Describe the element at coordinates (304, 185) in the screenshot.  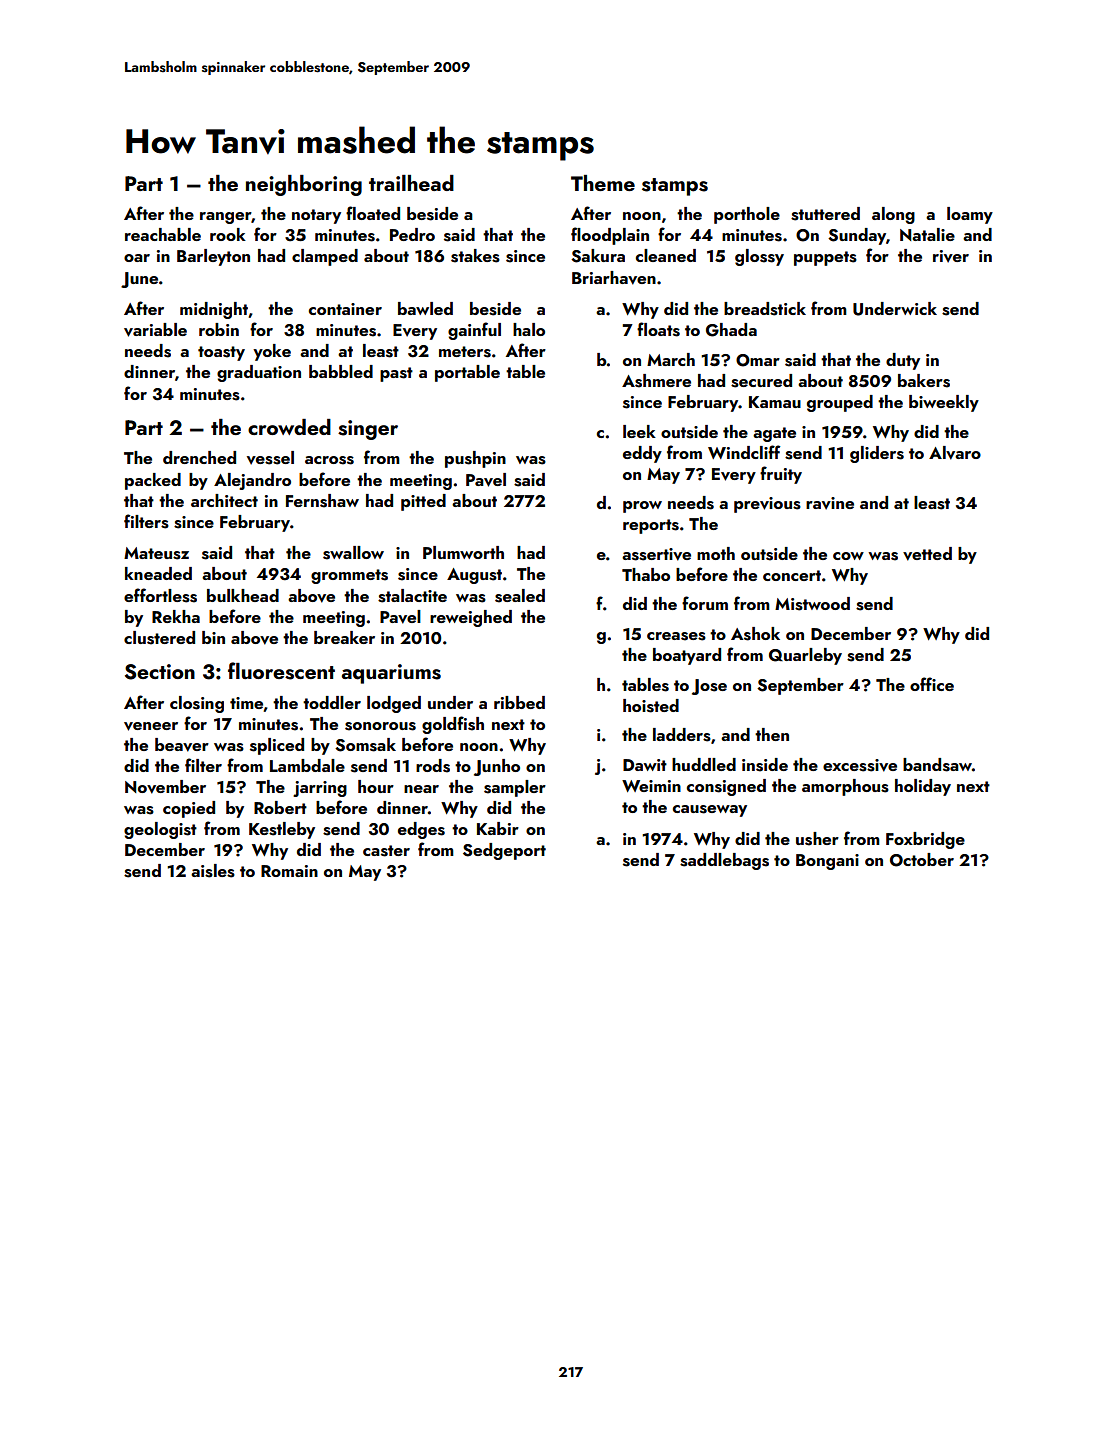
I see `neighboring` at that location.
